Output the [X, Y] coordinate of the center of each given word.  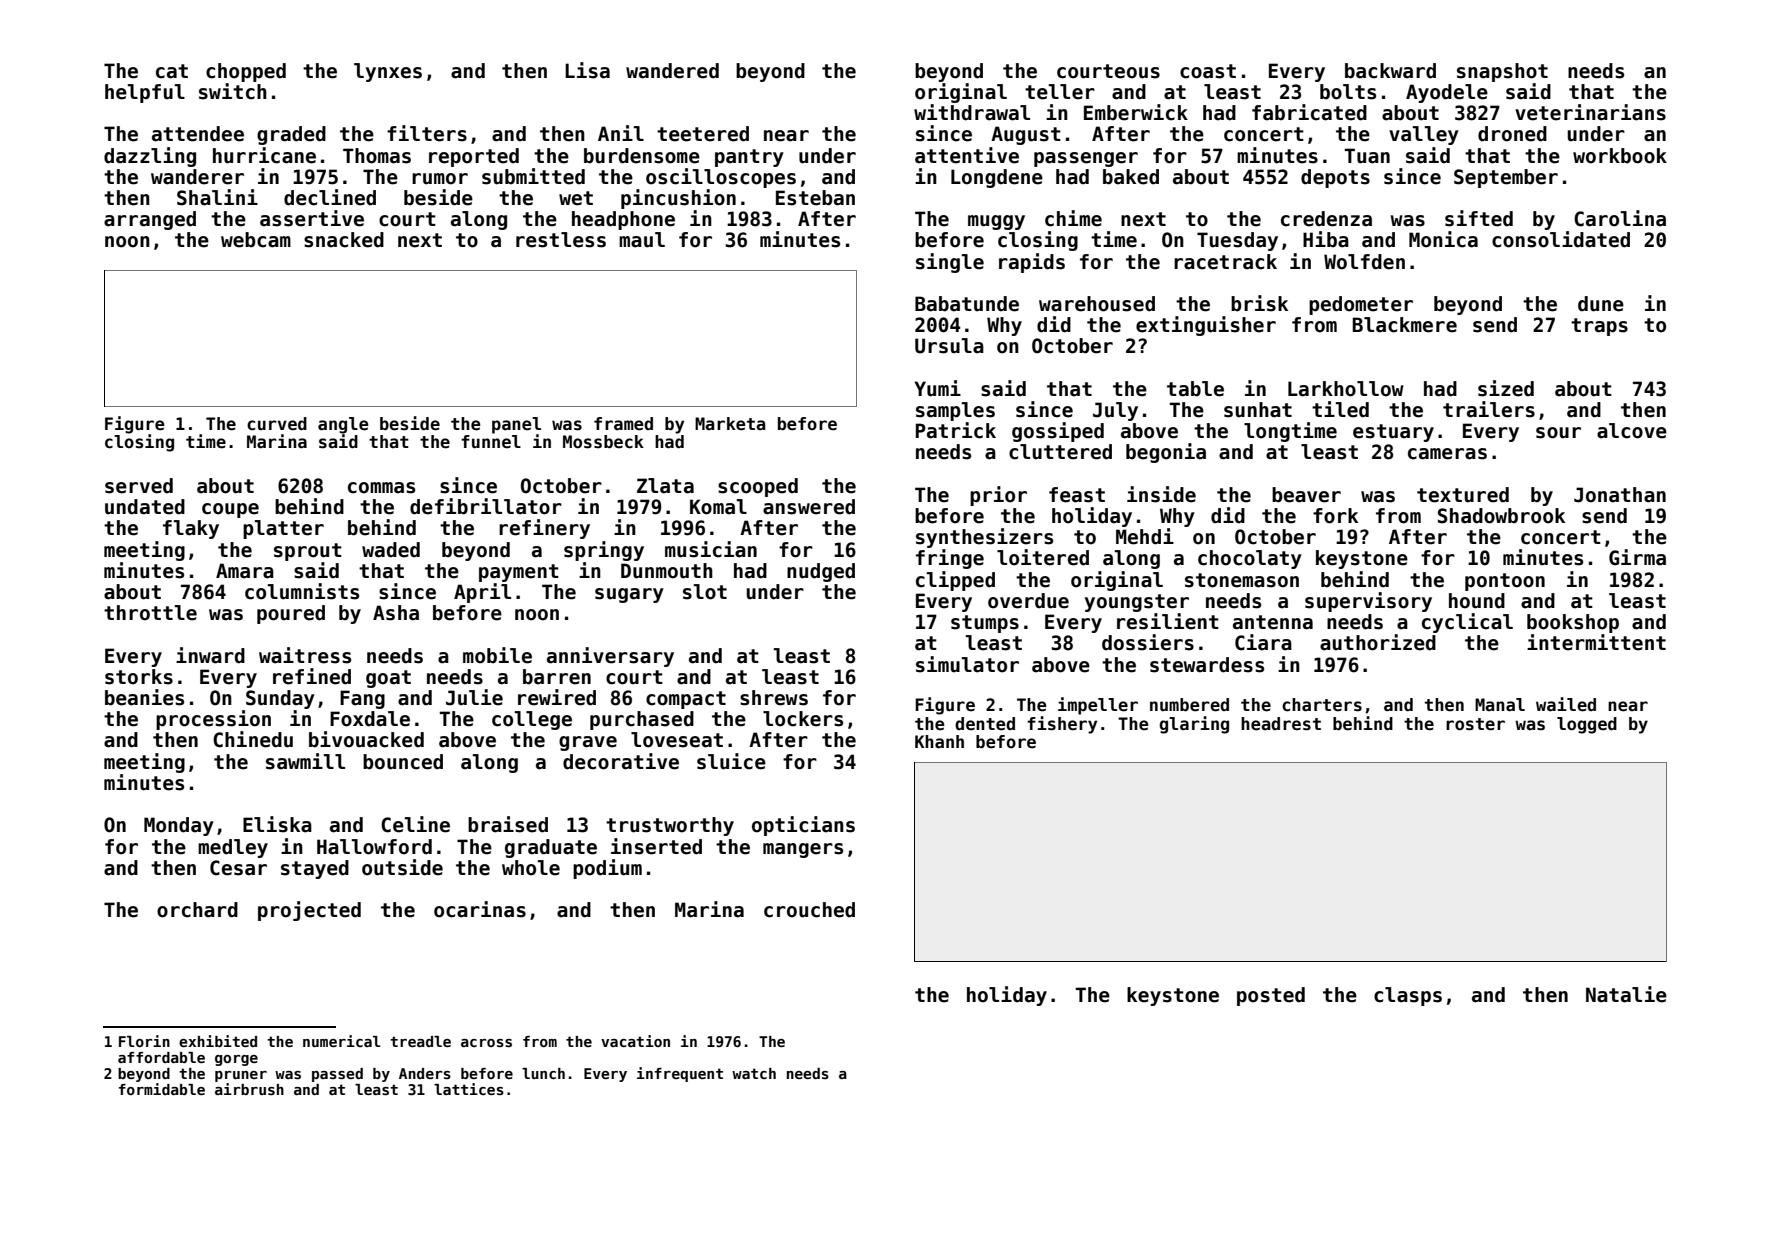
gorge [236, 1060]
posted [1271, 996]
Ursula [949, 346]
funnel [491, 442]
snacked [344, 240]
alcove [1632, 431]
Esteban [815, 198]
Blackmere [1405, 325]
